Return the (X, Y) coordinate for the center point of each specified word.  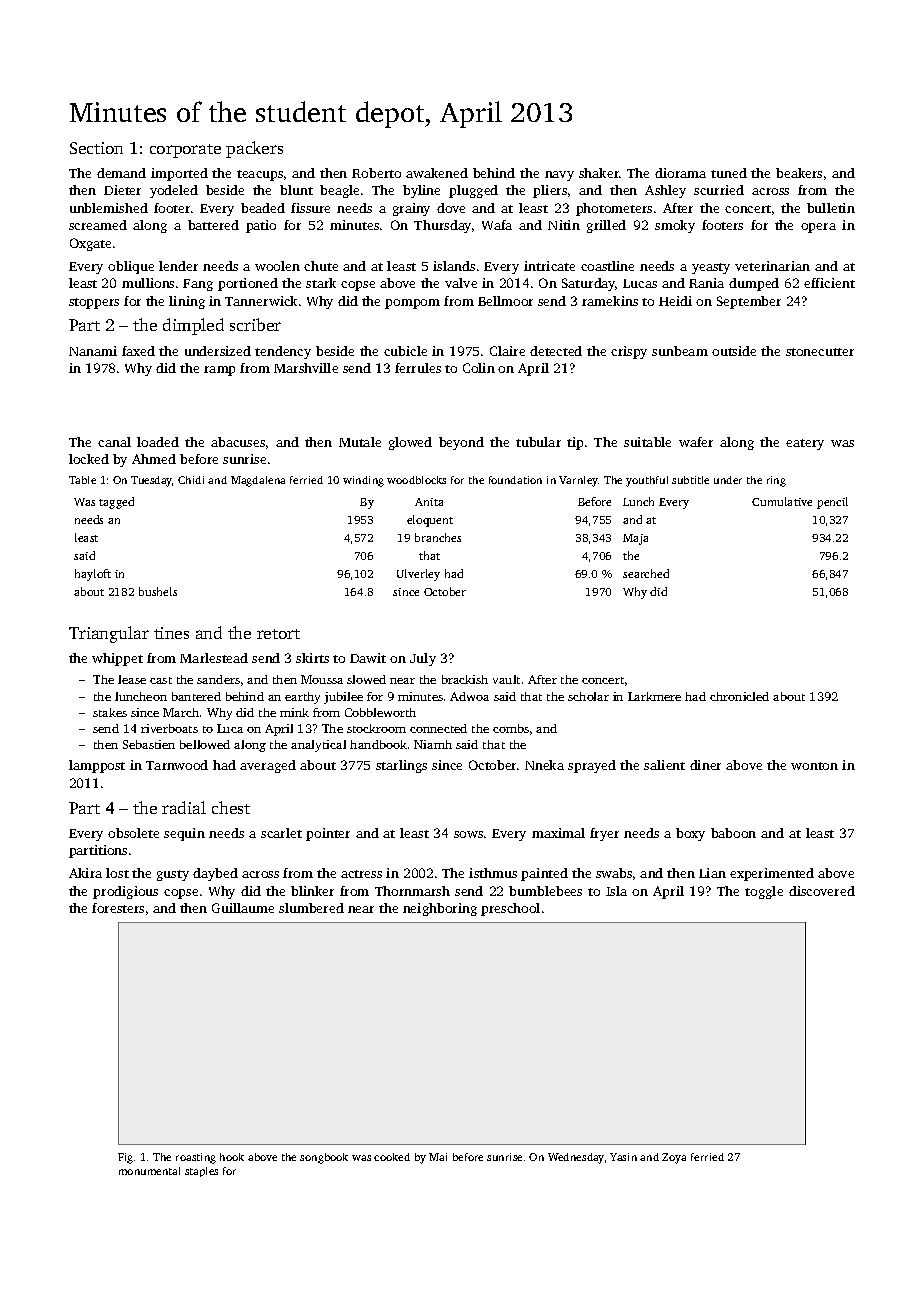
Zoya (674, 1158)
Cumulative (782, 501)
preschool (510, 909)
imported (179, 174)
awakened (437, 173)
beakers (799, 173)
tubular (538, 442)
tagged (116, 503)
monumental (149, 1171)
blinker (312, 891)
